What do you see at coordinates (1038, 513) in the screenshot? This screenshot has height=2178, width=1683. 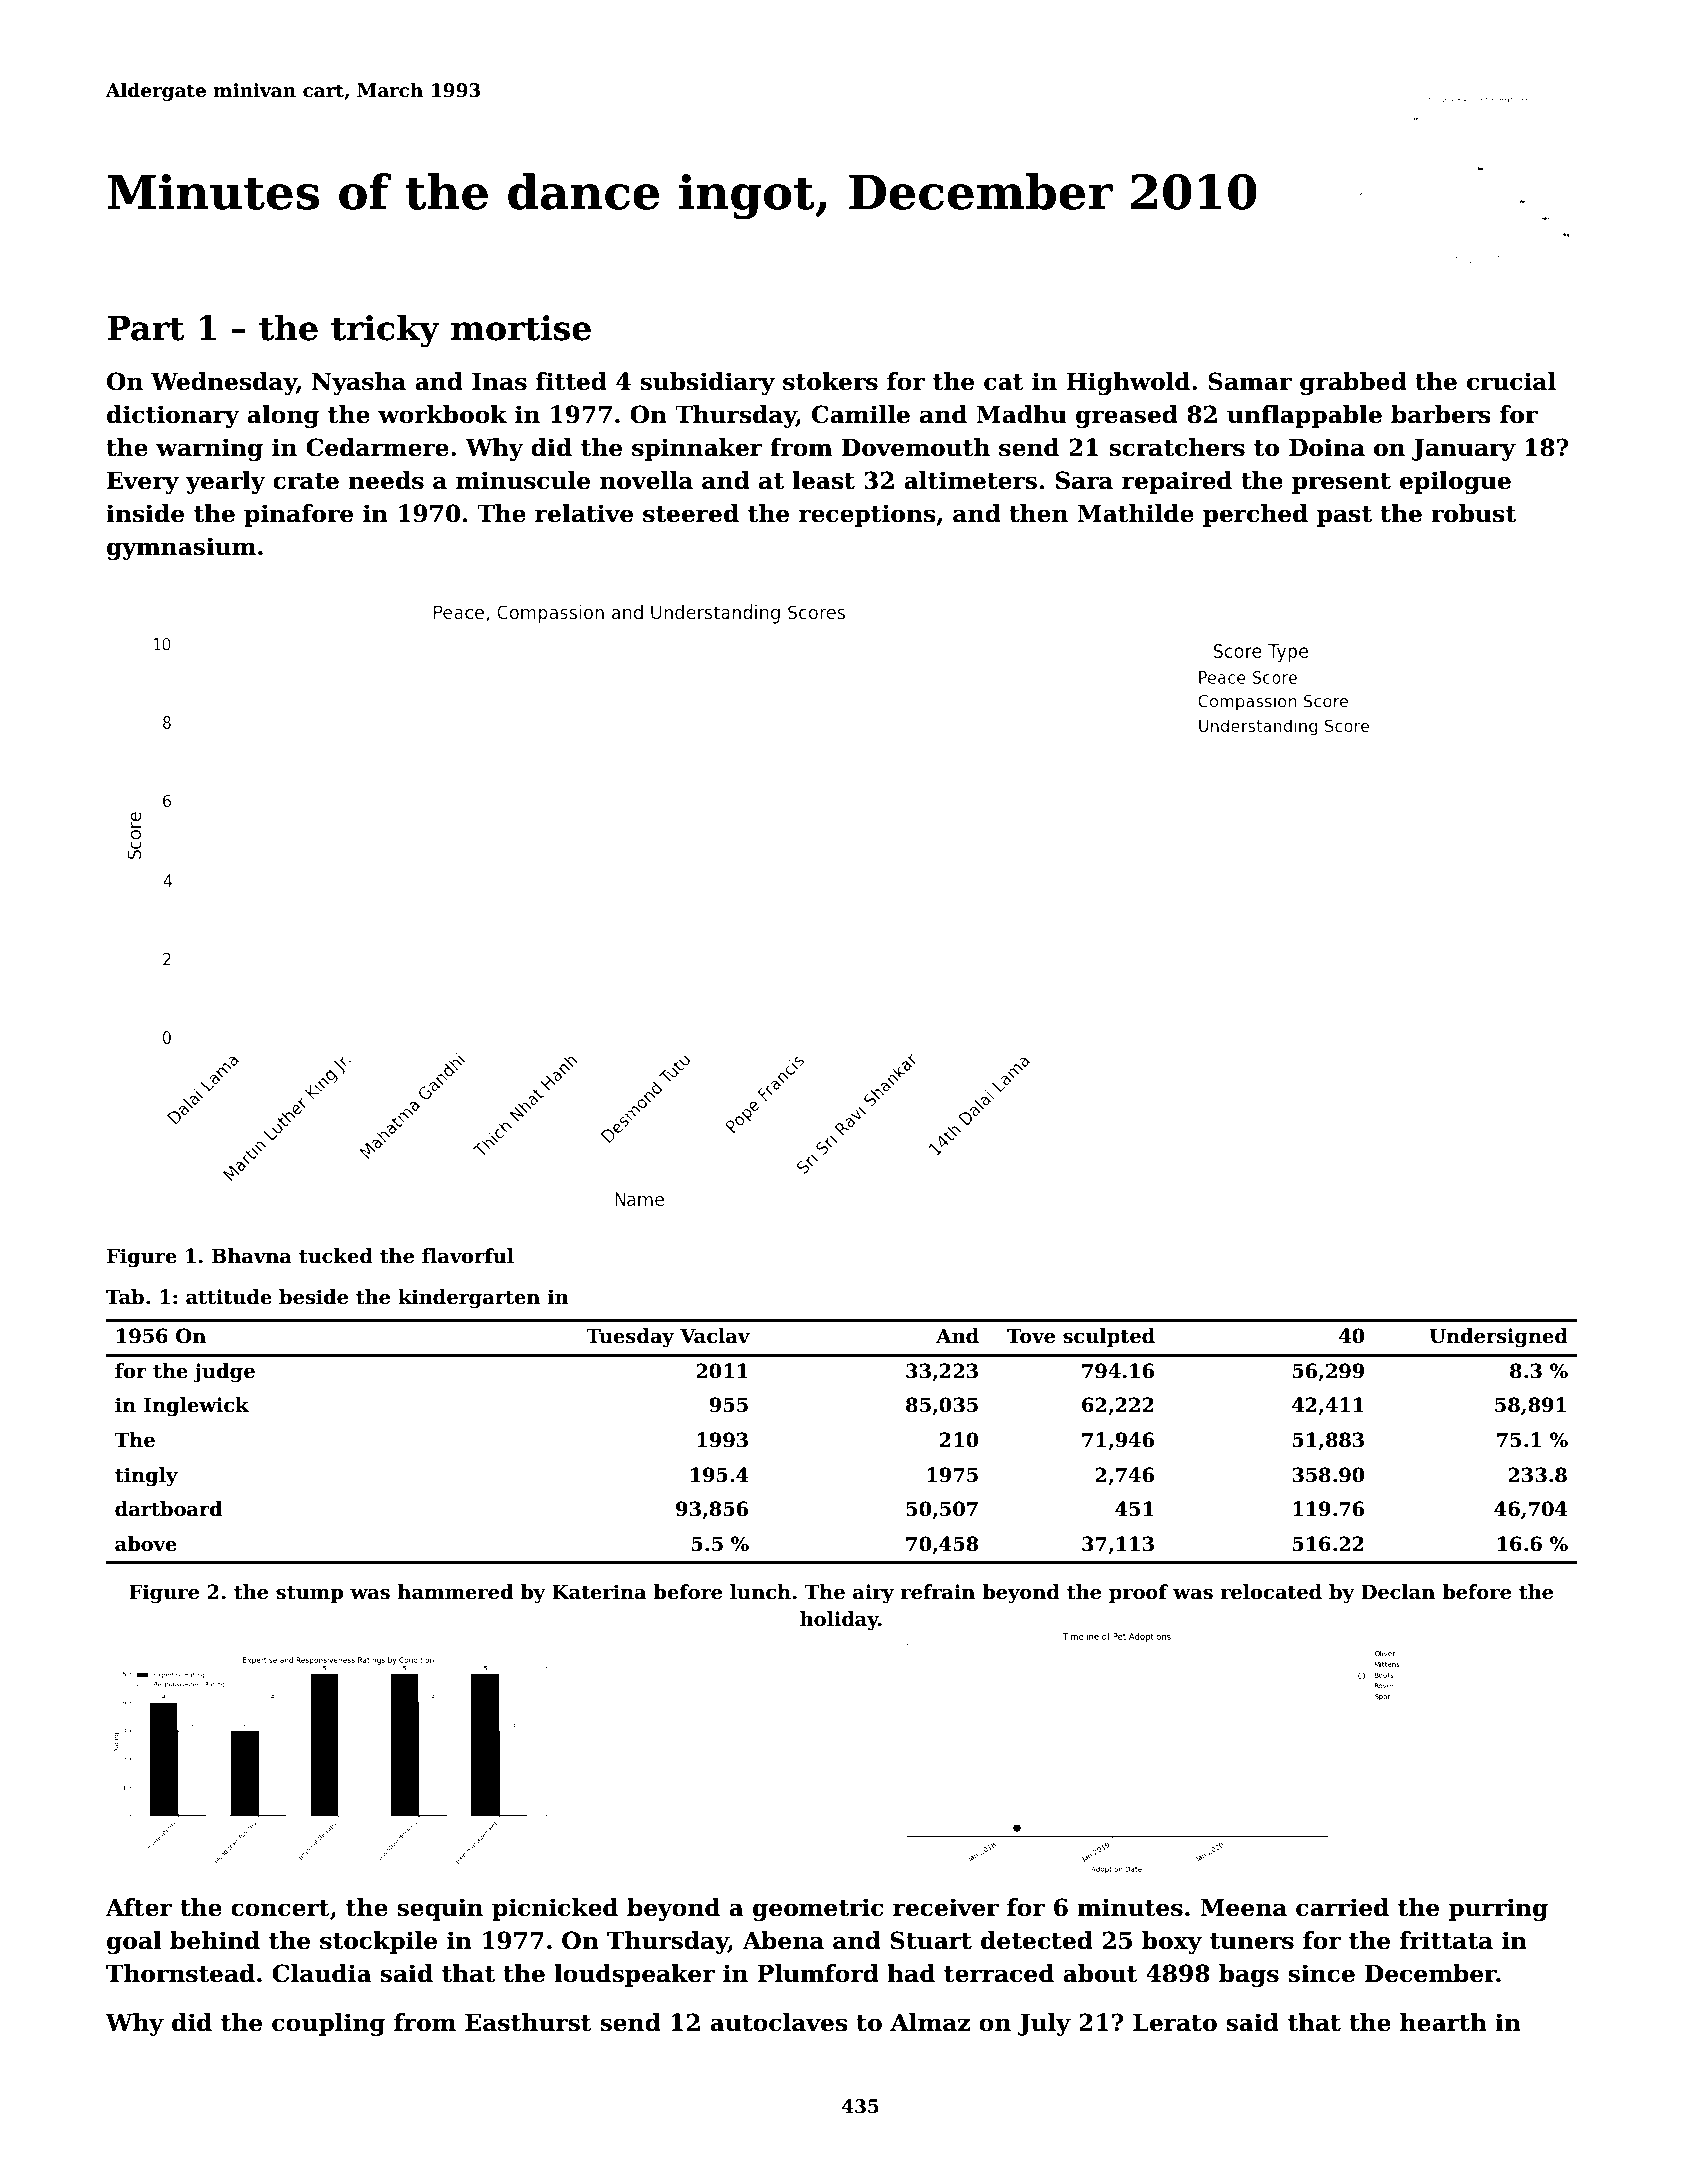 I see `then` at bounding box center [1038, 513].
